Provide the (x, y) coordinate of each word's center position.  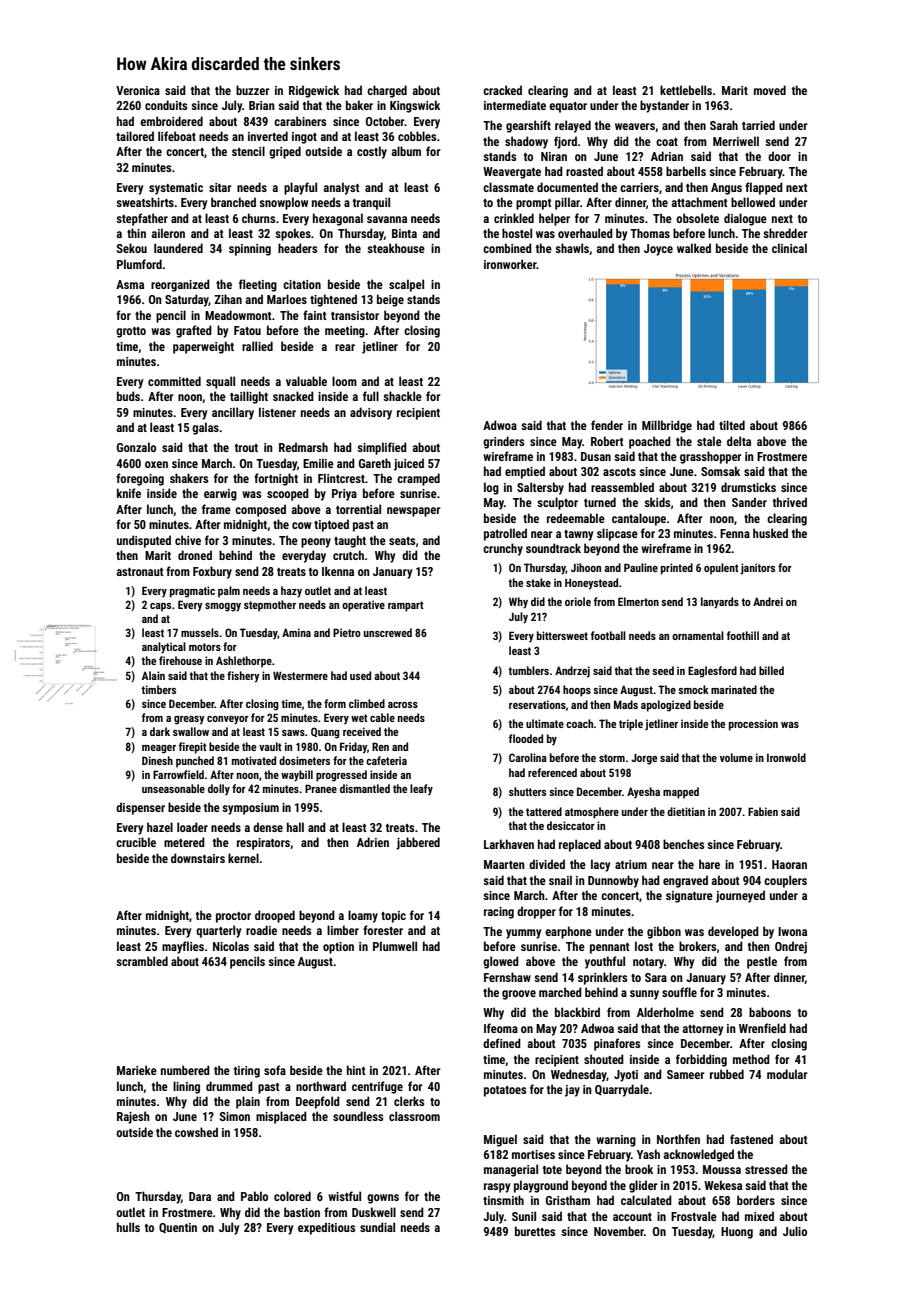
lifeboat (177, 136)
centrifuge (377, 1087)
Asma (130, 284)
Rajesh (133, 1117)
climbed (367, 703)
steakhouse (396, 248)
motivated (254, 760)
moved (770, 90)
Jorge (644, 759)
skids (657, 502)
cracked (502, 90)
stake (538, 582)
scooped (288, 494)
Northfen (678, 1139)
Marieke (137, 1070)
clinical (789, 248)
